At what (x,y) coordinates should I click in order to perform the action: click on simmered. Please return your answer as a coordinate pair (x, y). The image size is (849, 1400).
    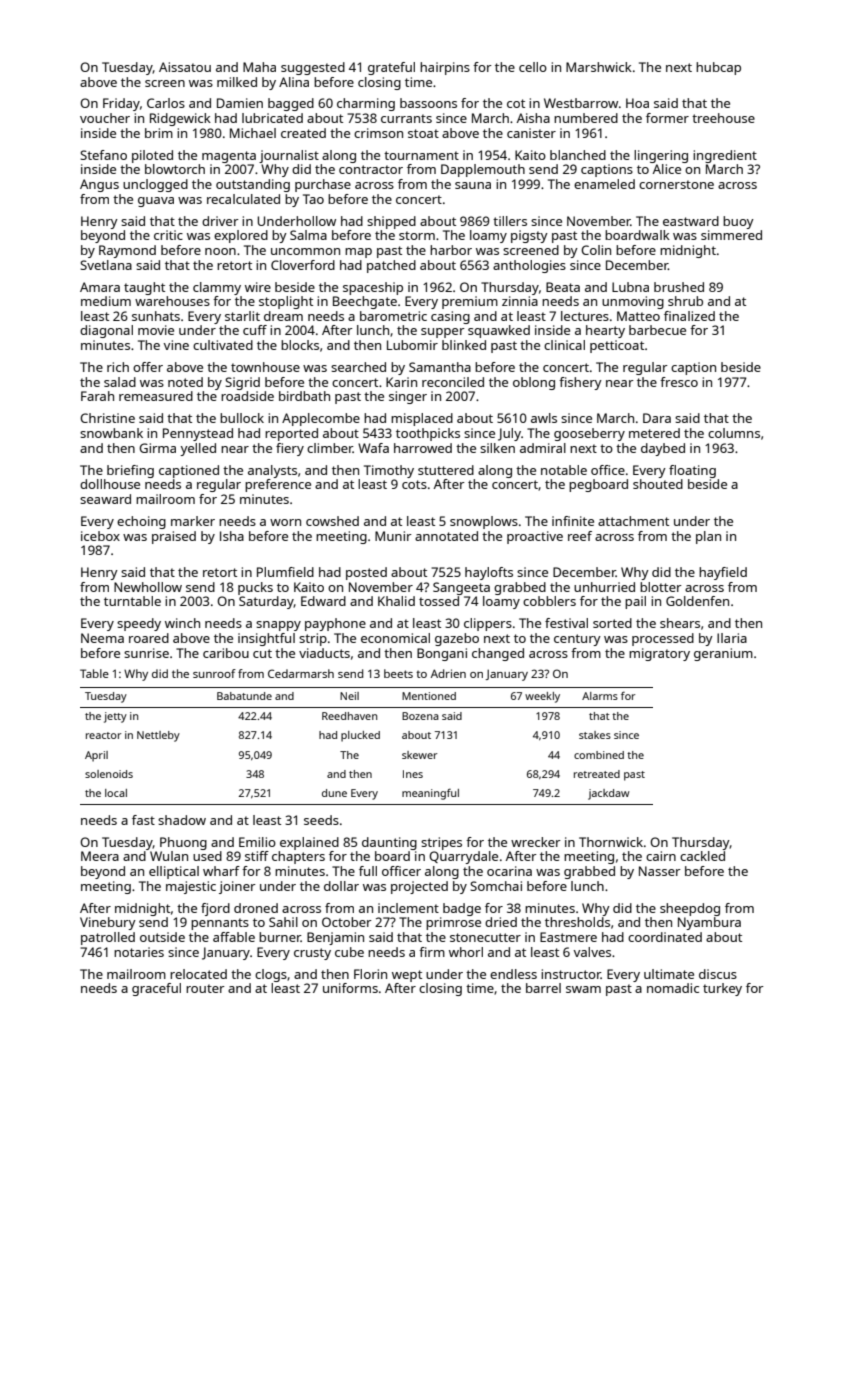
    Looking at the image, I should click on (731, 235).
